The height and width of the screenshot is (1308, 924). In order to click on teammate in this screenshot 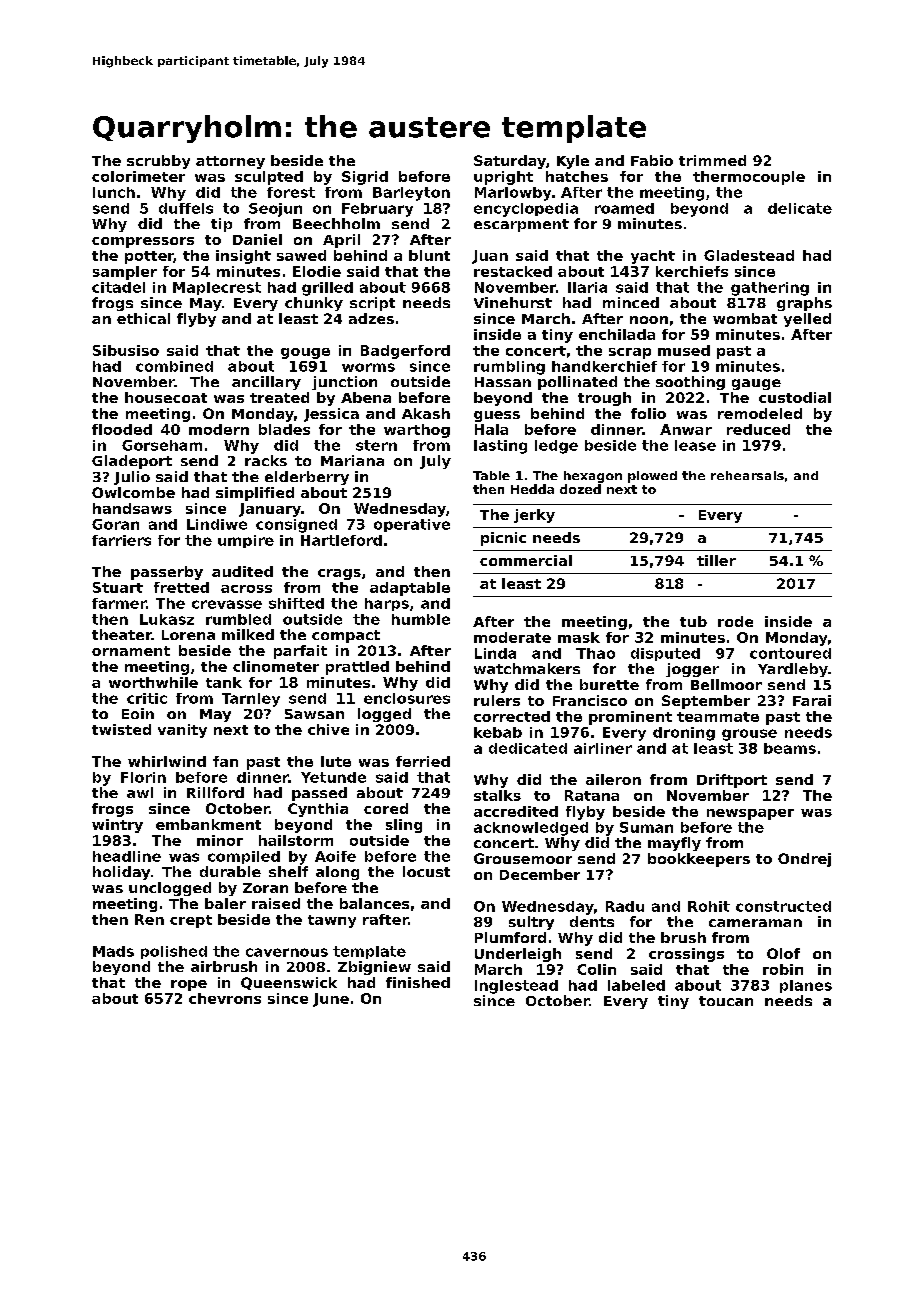, I will do `click(718, 717)`.
